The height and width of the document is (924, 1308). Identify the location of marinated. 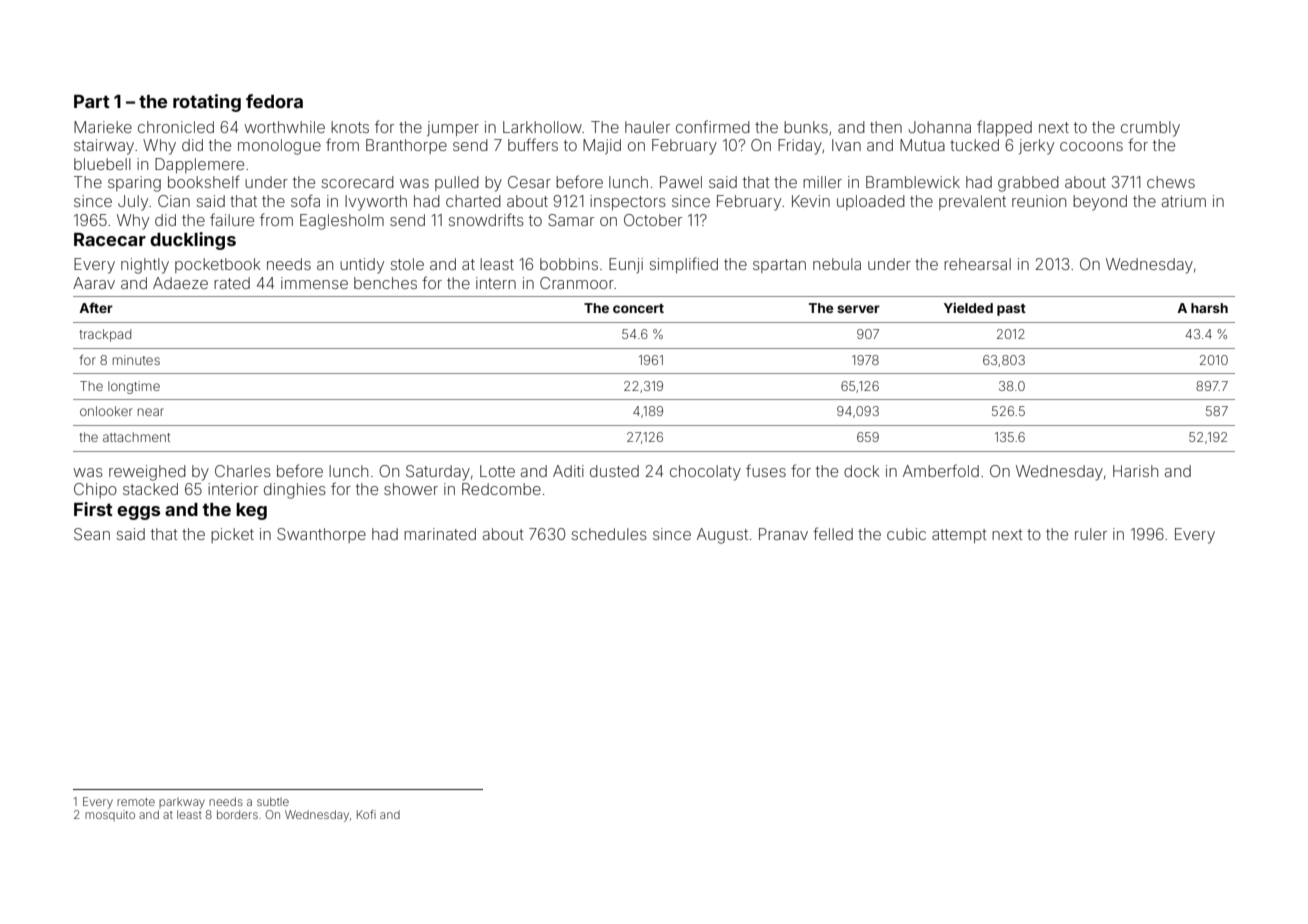
(440, 534).
